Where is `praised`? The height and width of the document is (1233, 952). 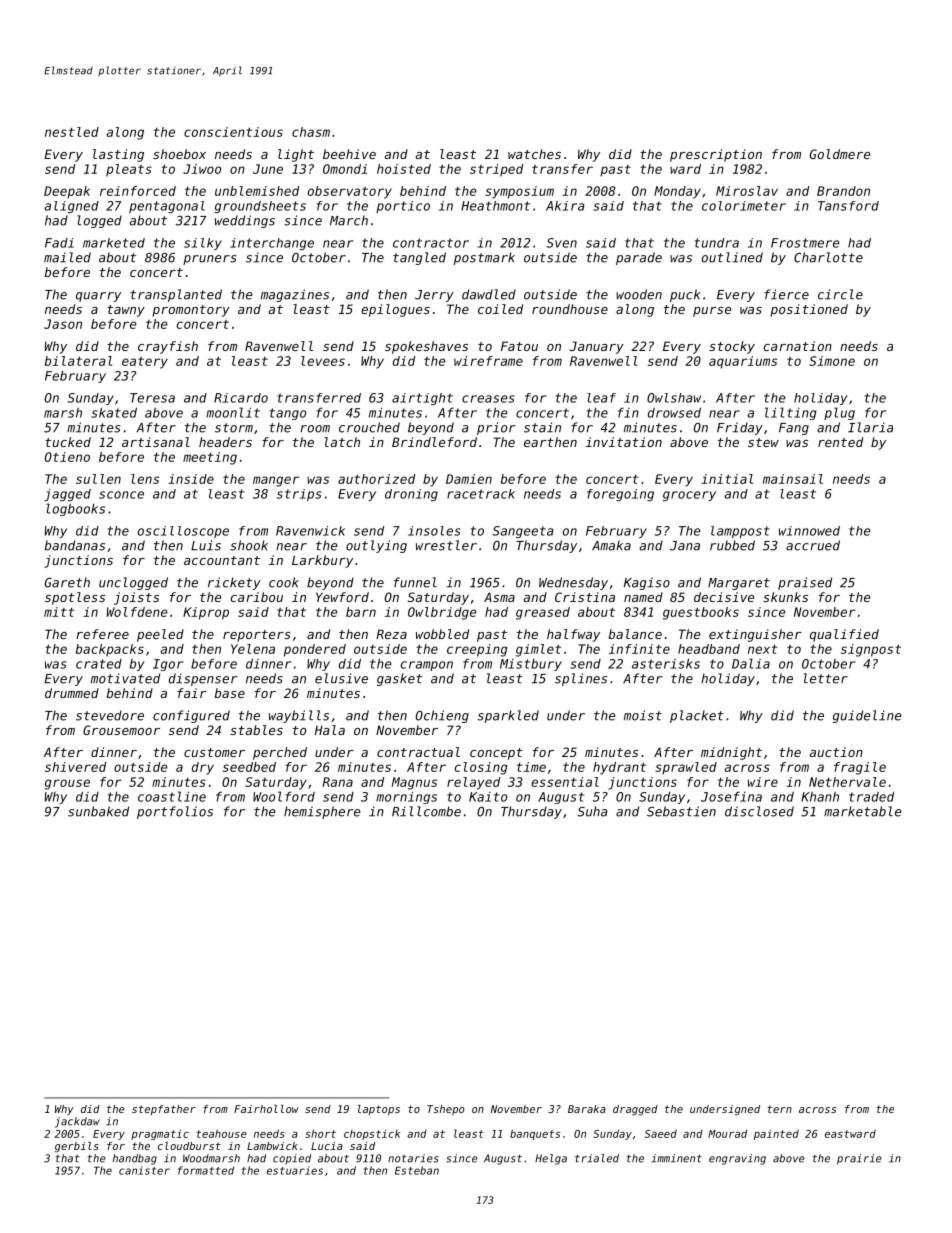 praised is located at coordinates (805, 583).
